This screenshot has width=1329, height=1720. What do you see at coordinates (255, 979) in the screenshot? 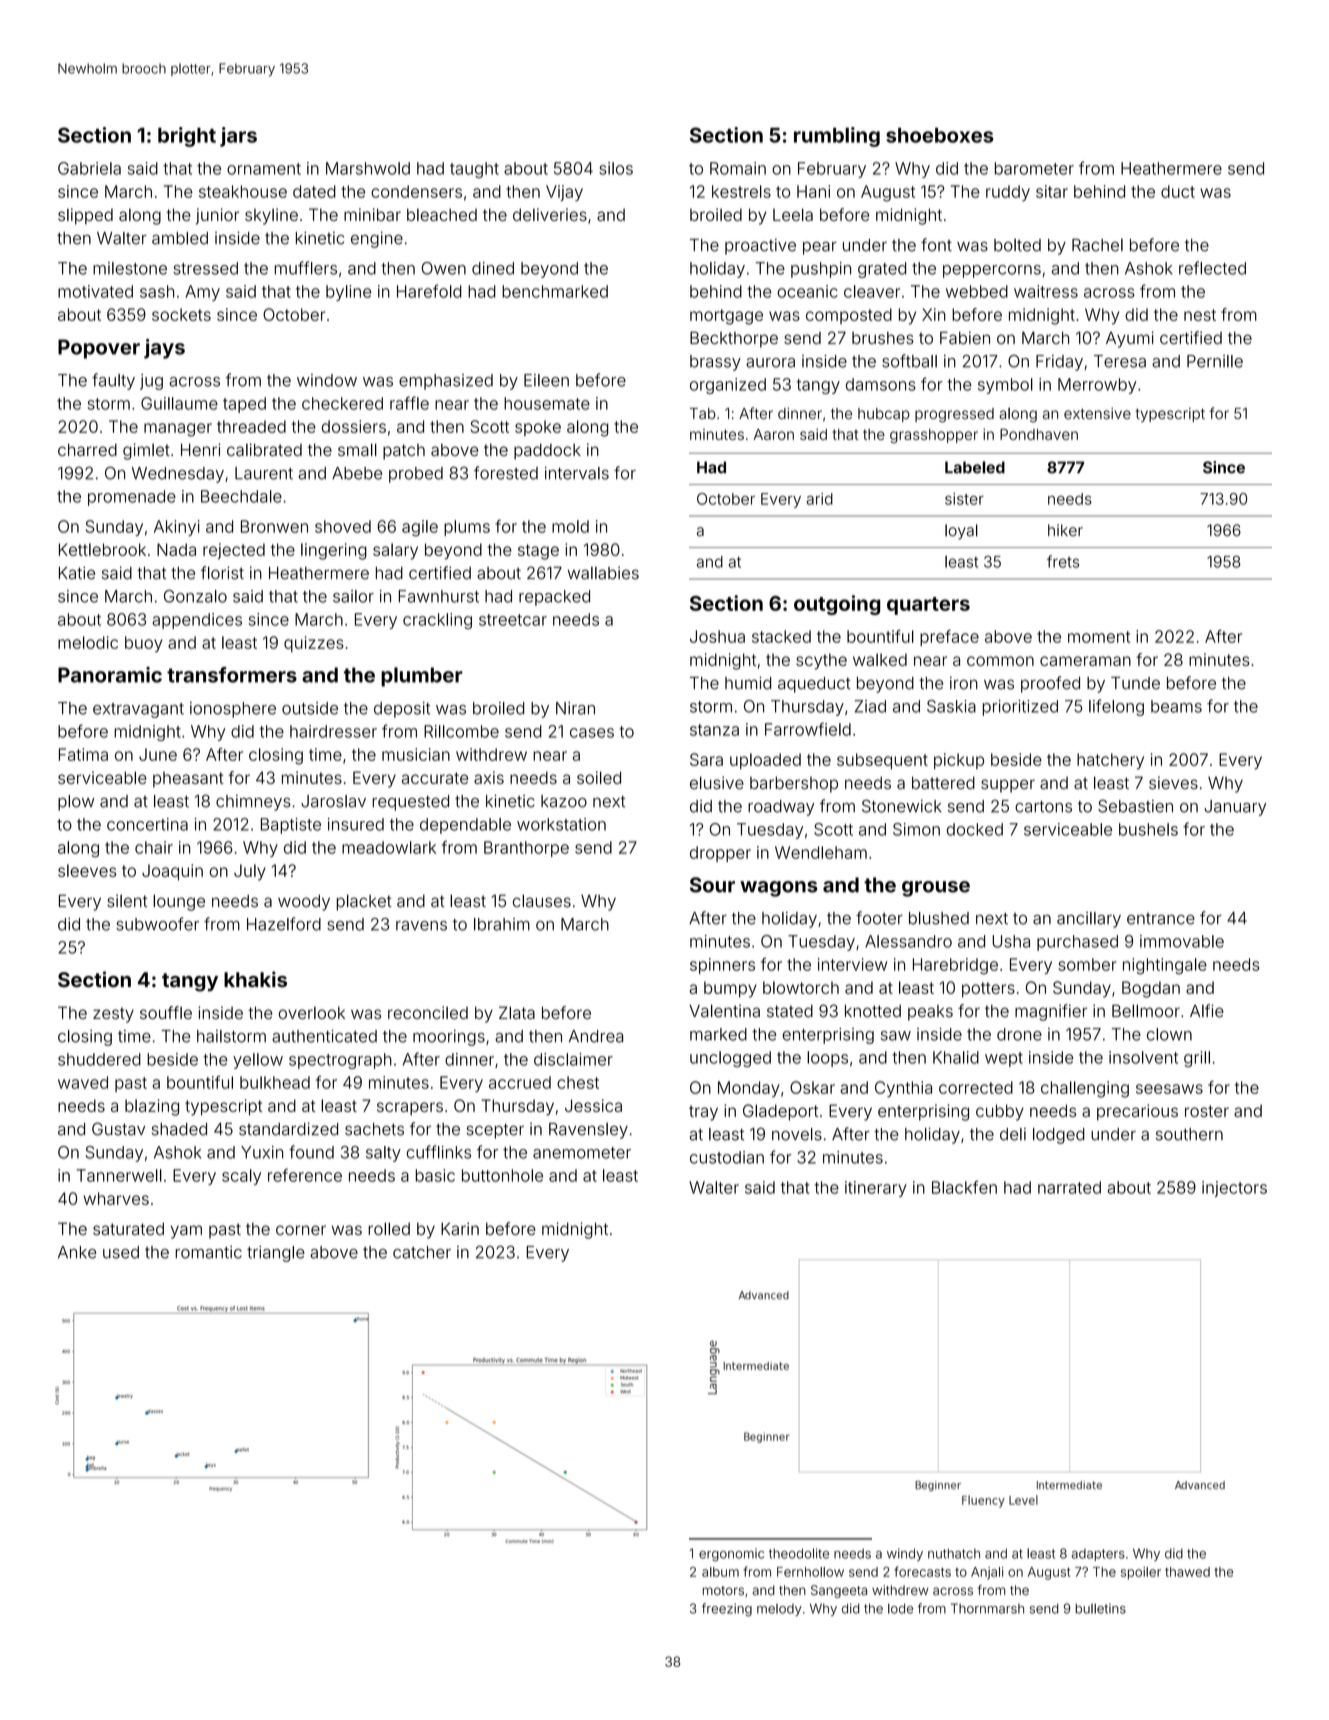
I see `khakis` at bounding box center [255, 979].
